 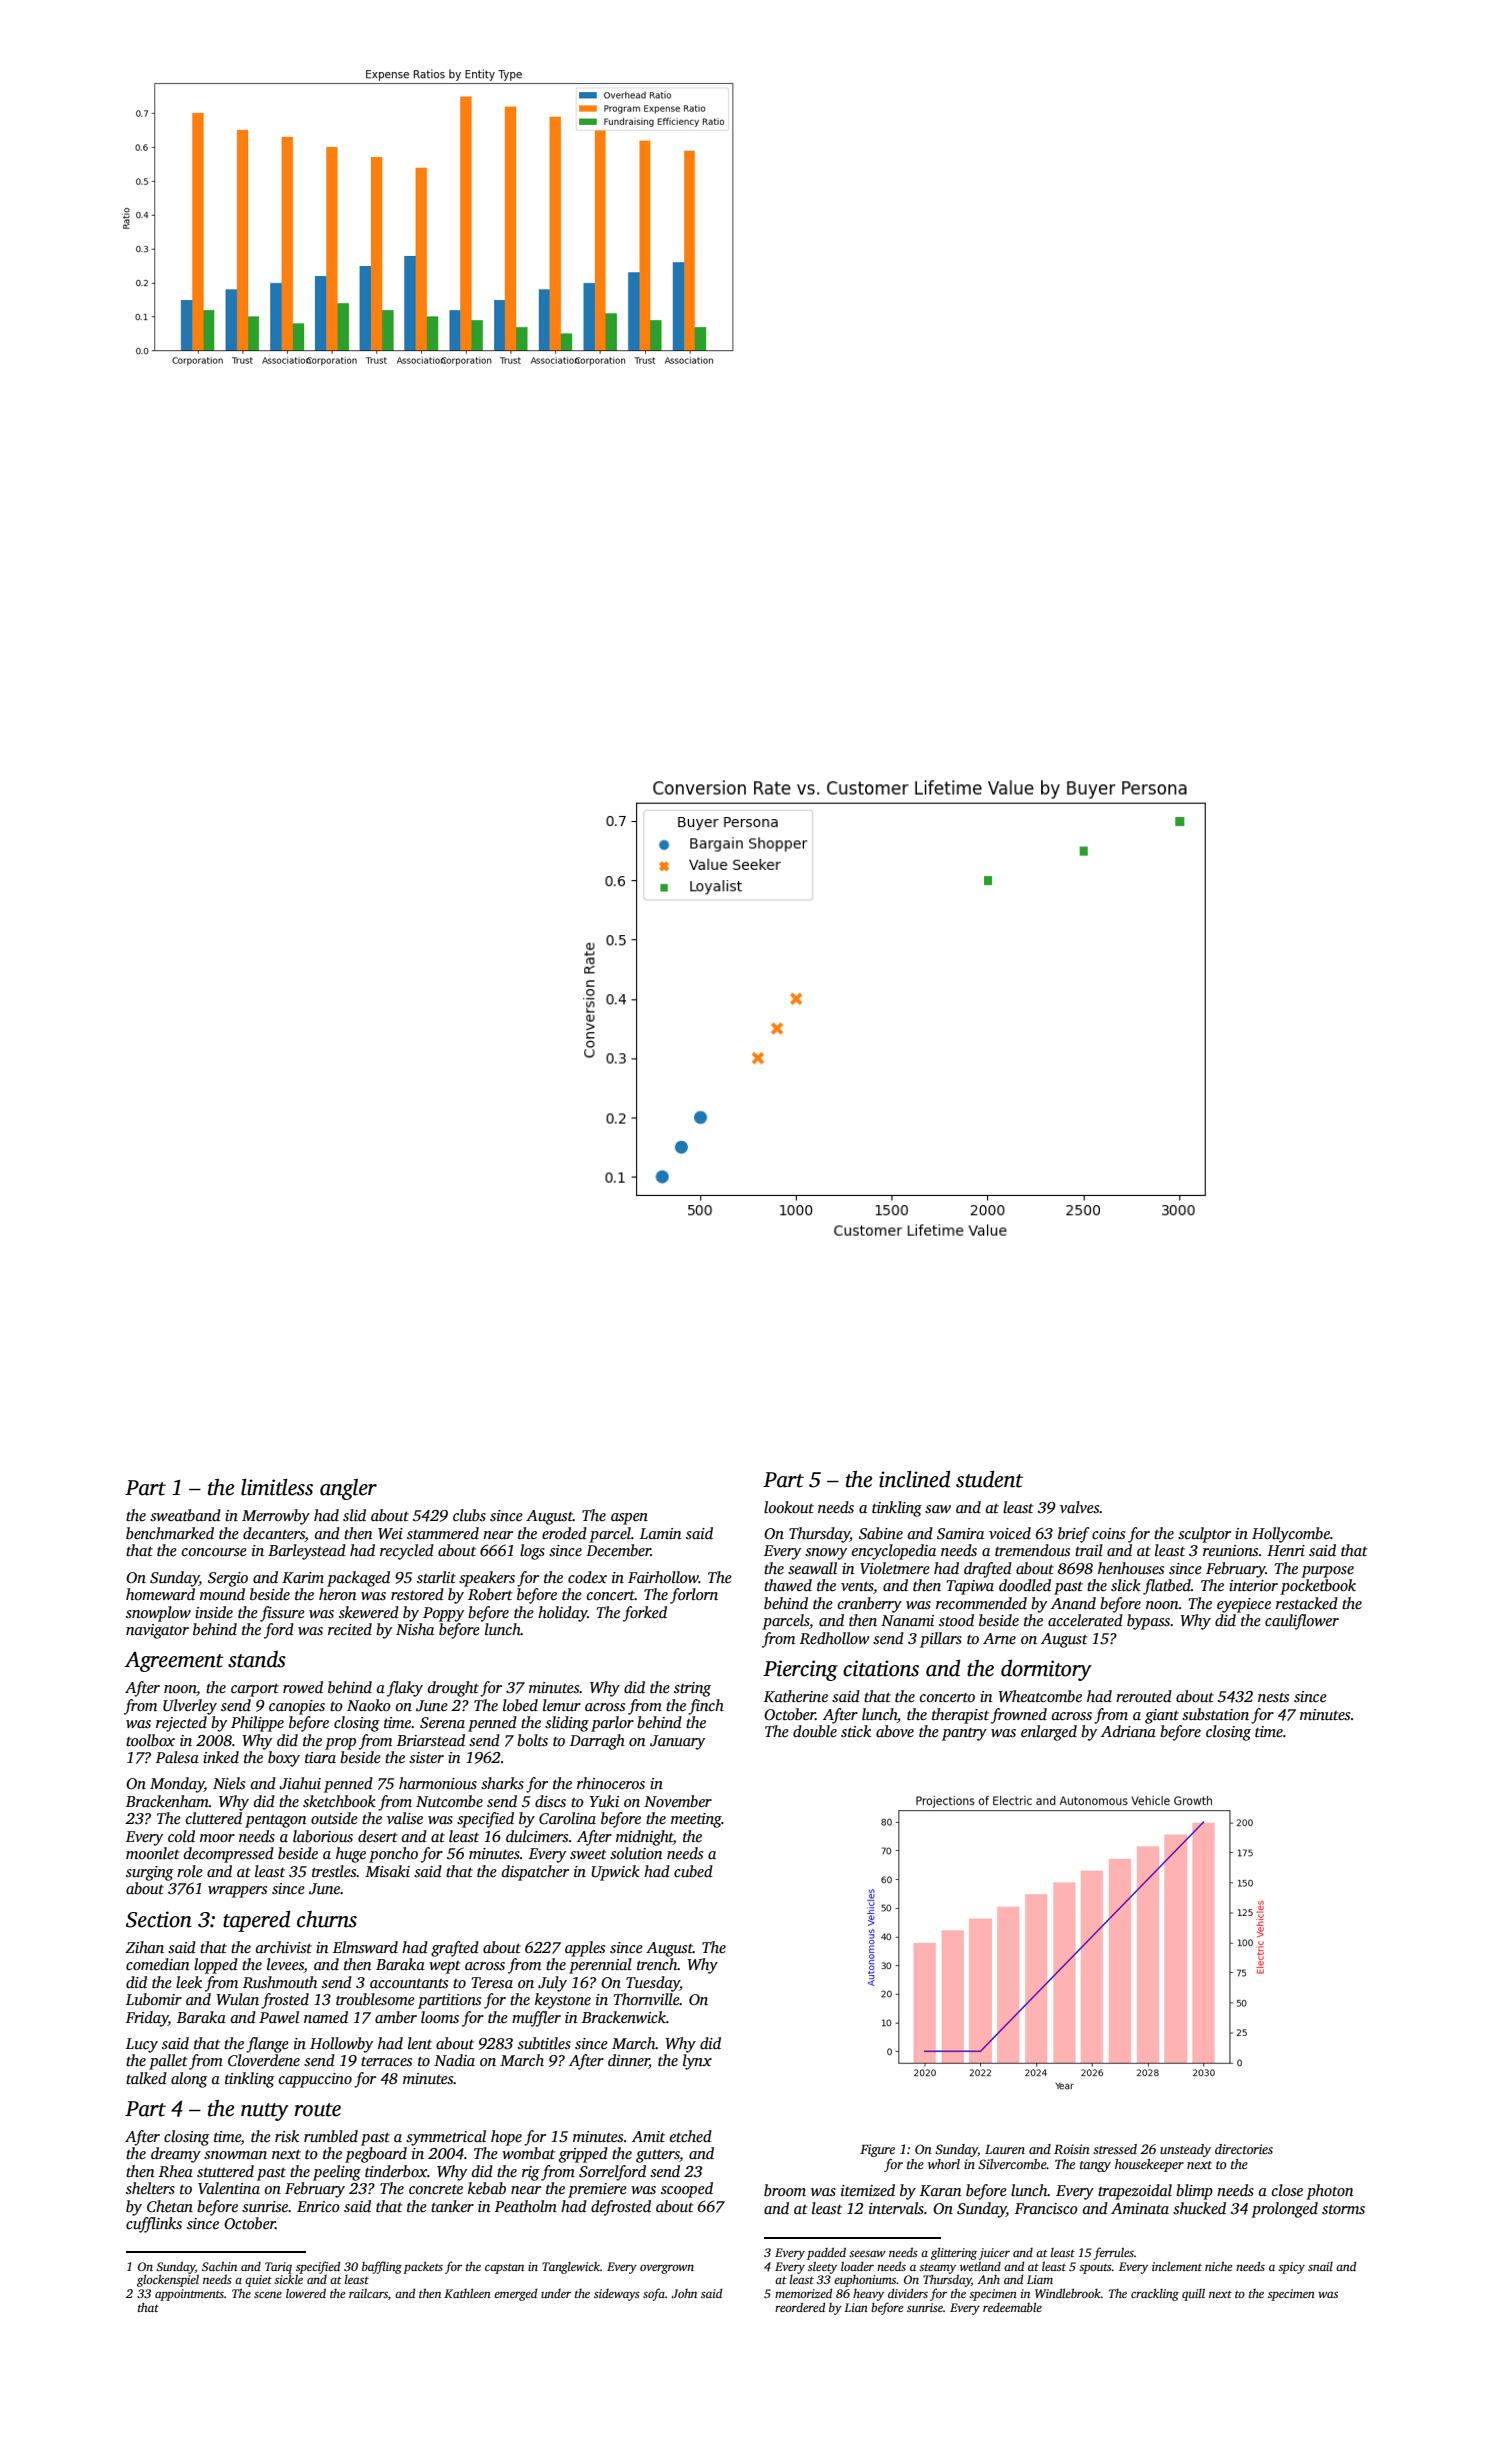 I want to click on Adriana, so click(x=1128, y=1731).
